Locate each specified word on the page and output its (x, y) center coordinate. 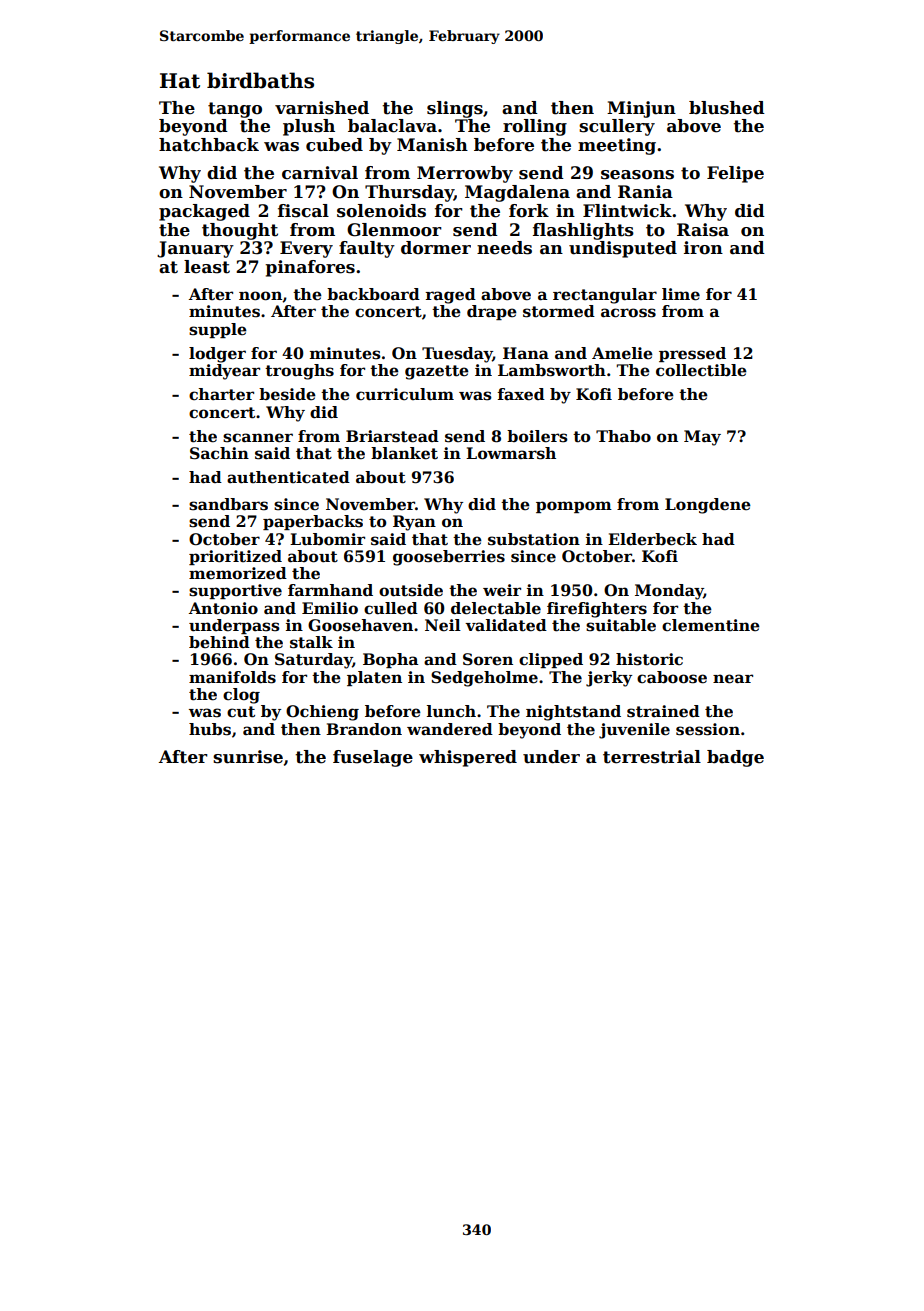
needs (504, 248)
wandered (450, 729)
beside (287, 394)
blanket (404, 453)
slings (455, 109)
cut (241, 712)
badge (735, 758)
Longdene (708, 506)
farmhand (330, 590)
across (628, 313)
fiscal (303, 211)
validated (506, 625)
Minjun (641, 109)
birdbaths (260, 80)
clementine (711, 625)
